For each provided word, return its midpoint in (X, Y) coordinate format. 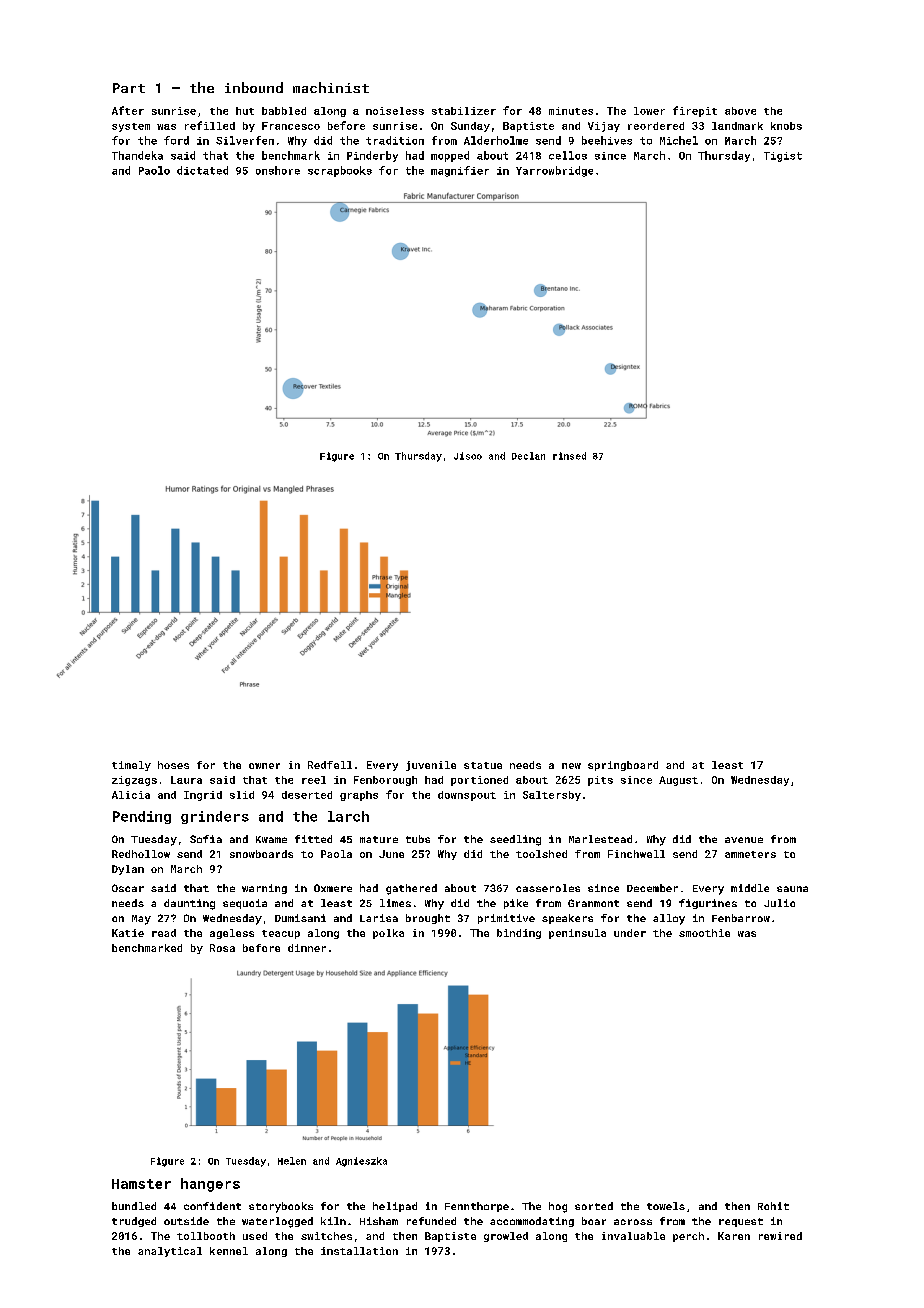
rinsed (569, 456)
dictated (202, 170)
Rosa (222, 948)
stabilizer (464, 111)
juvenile (431, 766)
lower (649, 111)
